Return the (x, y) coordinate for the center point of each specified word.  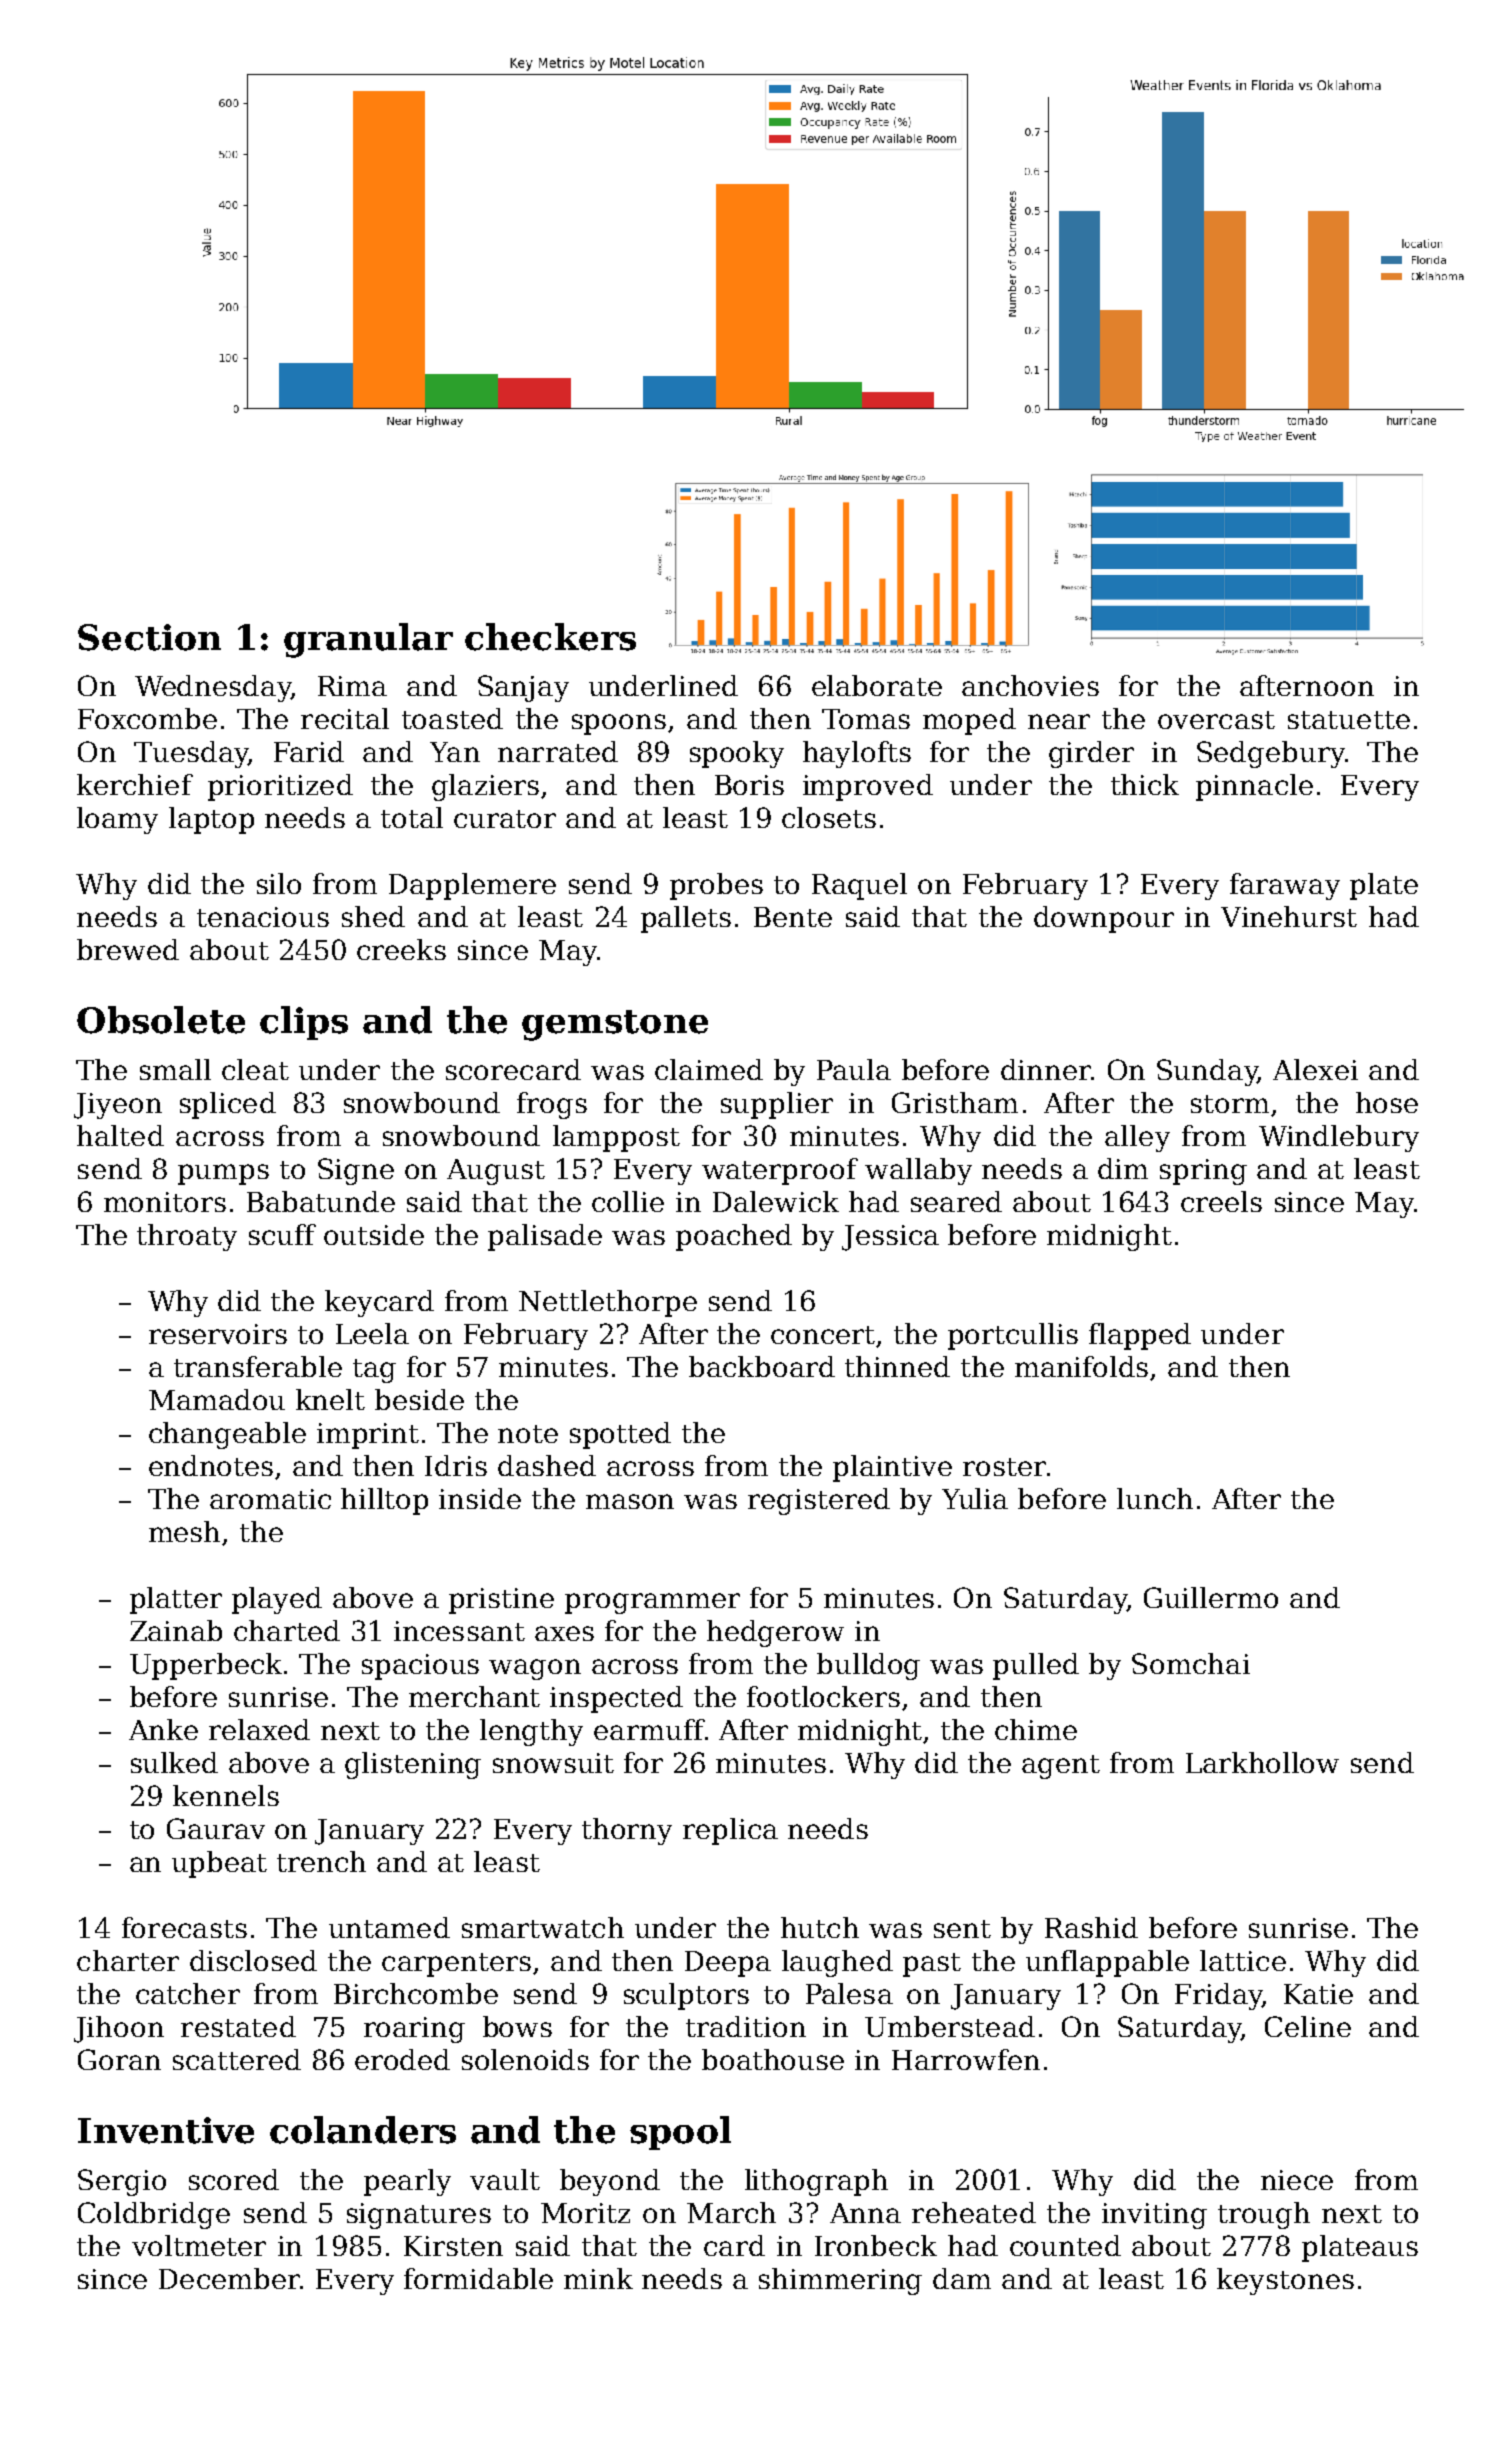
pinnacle (1254, 787)
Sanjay (523, 688)
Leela (372, 1333)
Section (149, 637)
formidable (478, 2278)
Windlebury (1339, 1138)
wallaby (918, 1171)
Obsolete (161, 1020)
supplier (777, 1105)
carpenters (456, 1965)
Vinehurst (1289, 916)
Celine (1308, 2026)
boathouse (773, 2059)
